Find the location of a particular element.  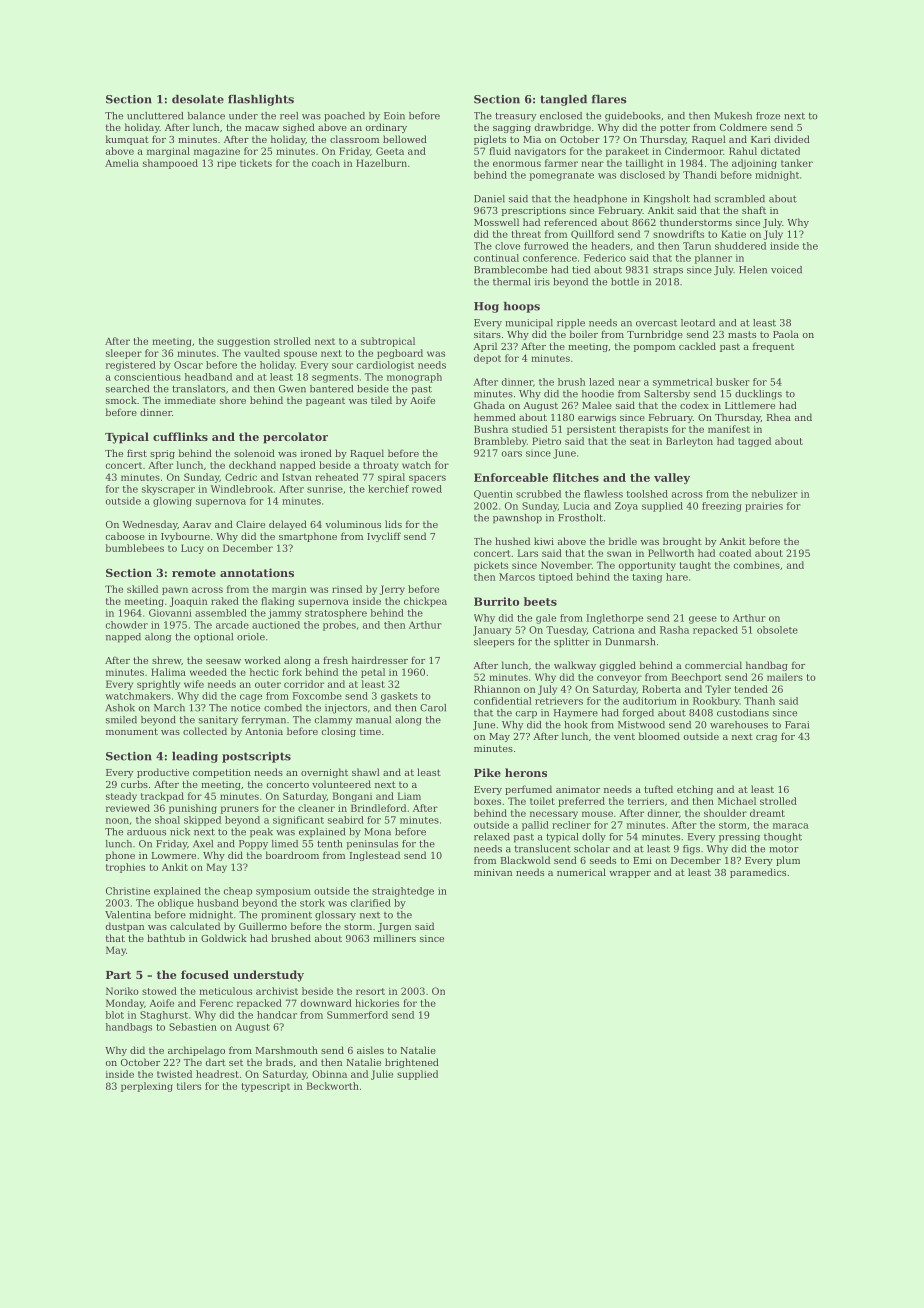

shampooed is located at coordinates (170, 164).
